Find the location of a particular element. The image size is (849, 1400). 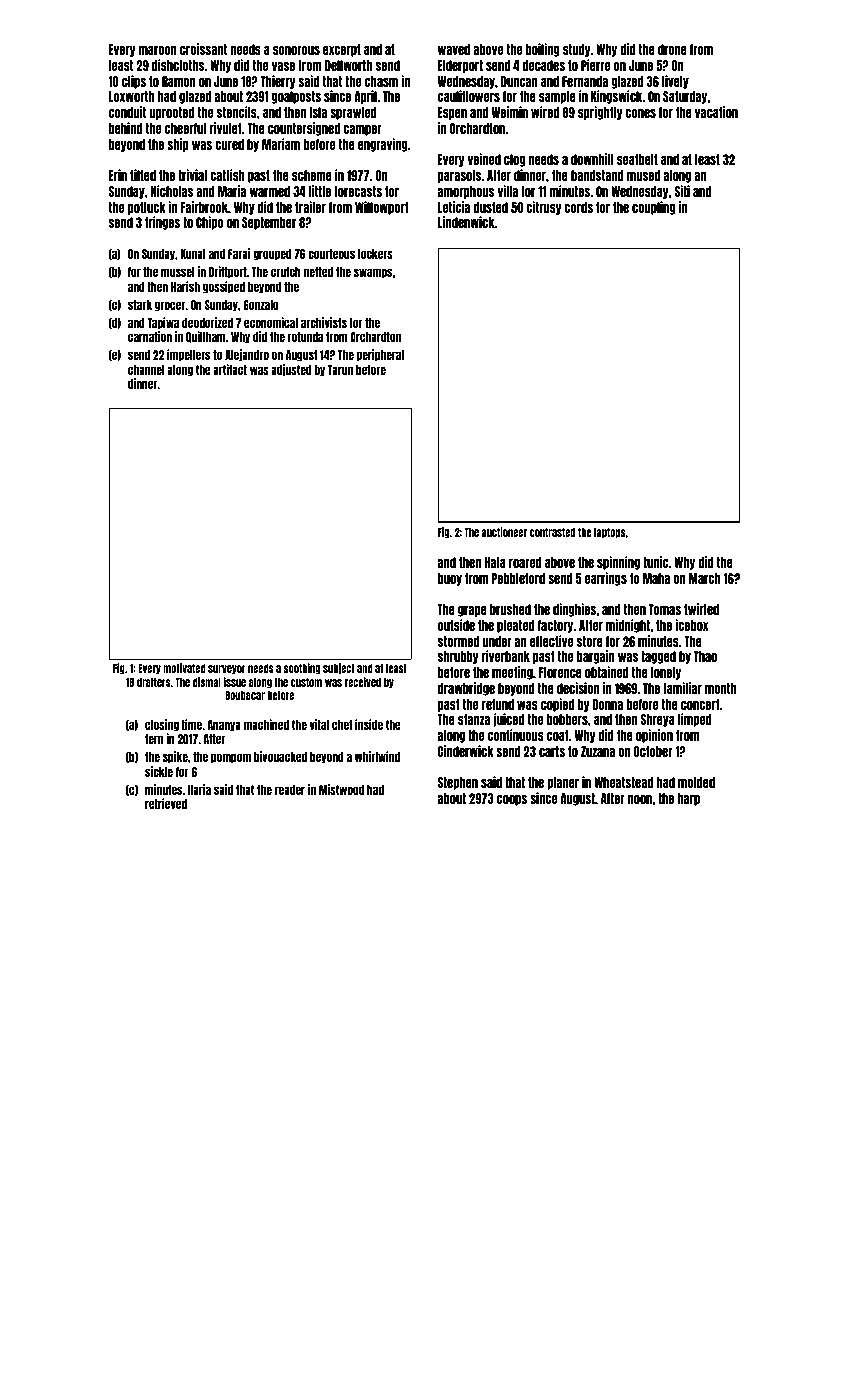

artifact is located at coordinates (230, 369).
